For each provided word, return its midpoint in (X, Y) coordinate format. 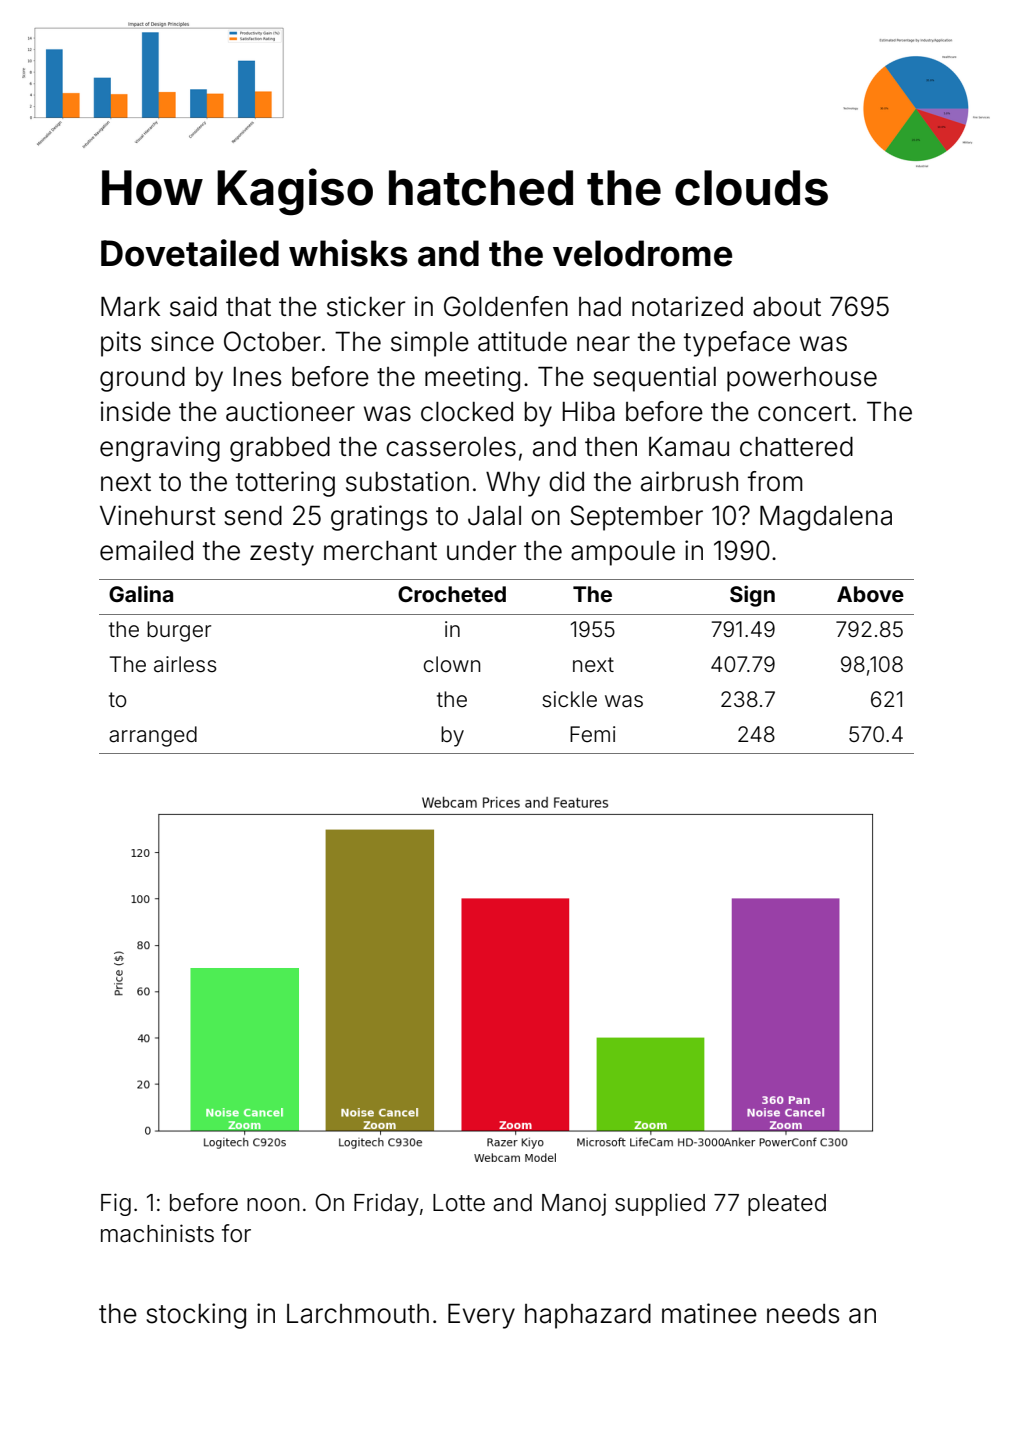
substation (407, 481)
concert (804, 412)
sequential (654, 379)
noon (273, 1205)
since (182, 341)
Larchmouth (358, 1314)
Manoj (574, 1204)
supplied (660, 1204)
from (775, 481)
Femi (592, 734)
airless (185, 664)
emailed (146, 550)
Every (481, 1316)
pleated (787, 1205)
